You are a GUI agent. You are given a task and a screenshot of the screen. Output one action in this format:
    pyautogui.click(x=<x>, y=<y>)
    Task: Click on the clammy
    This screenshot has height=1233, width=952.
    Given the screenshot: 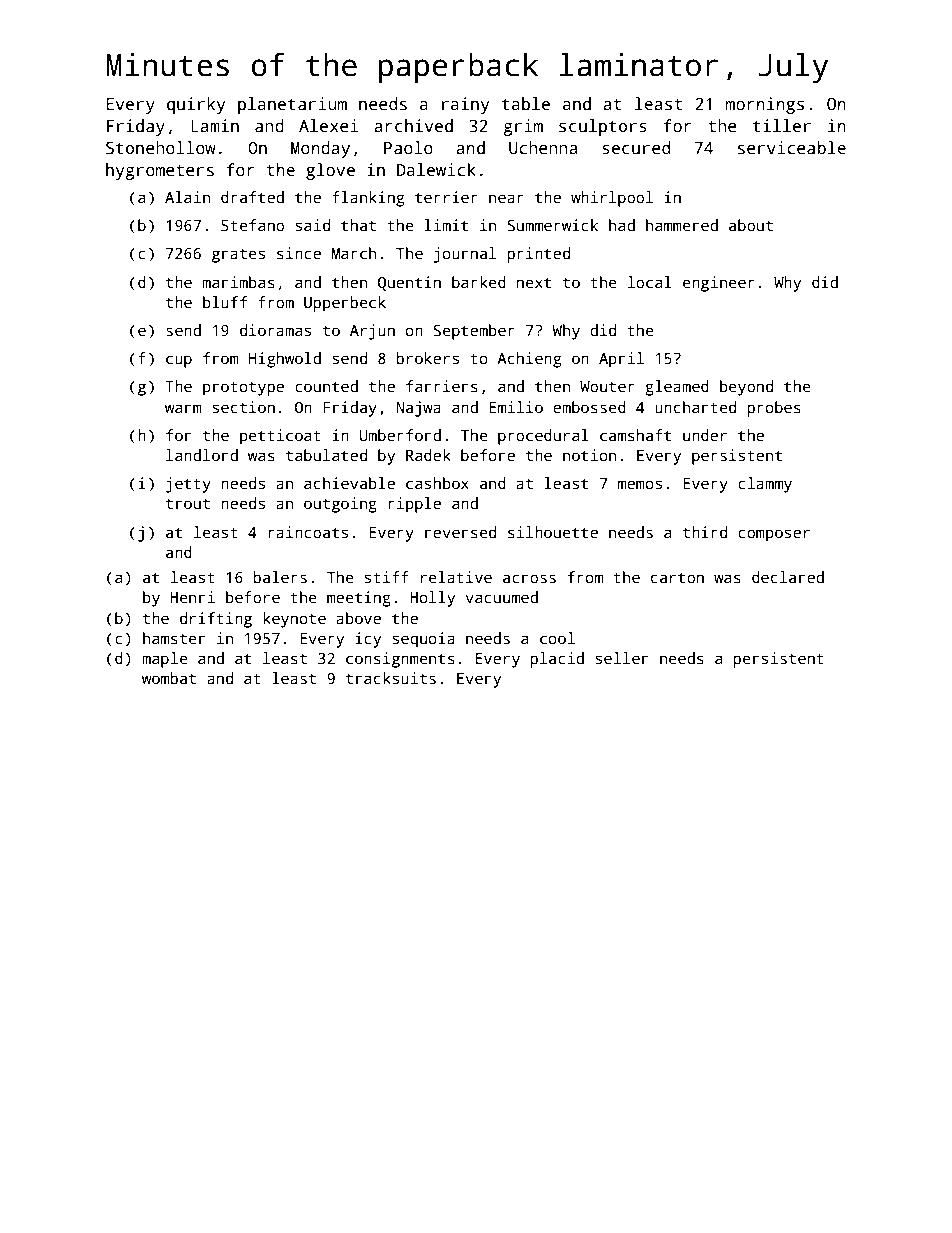 What is the action you would take?
    pyautogui.click(x=765, y=485)
